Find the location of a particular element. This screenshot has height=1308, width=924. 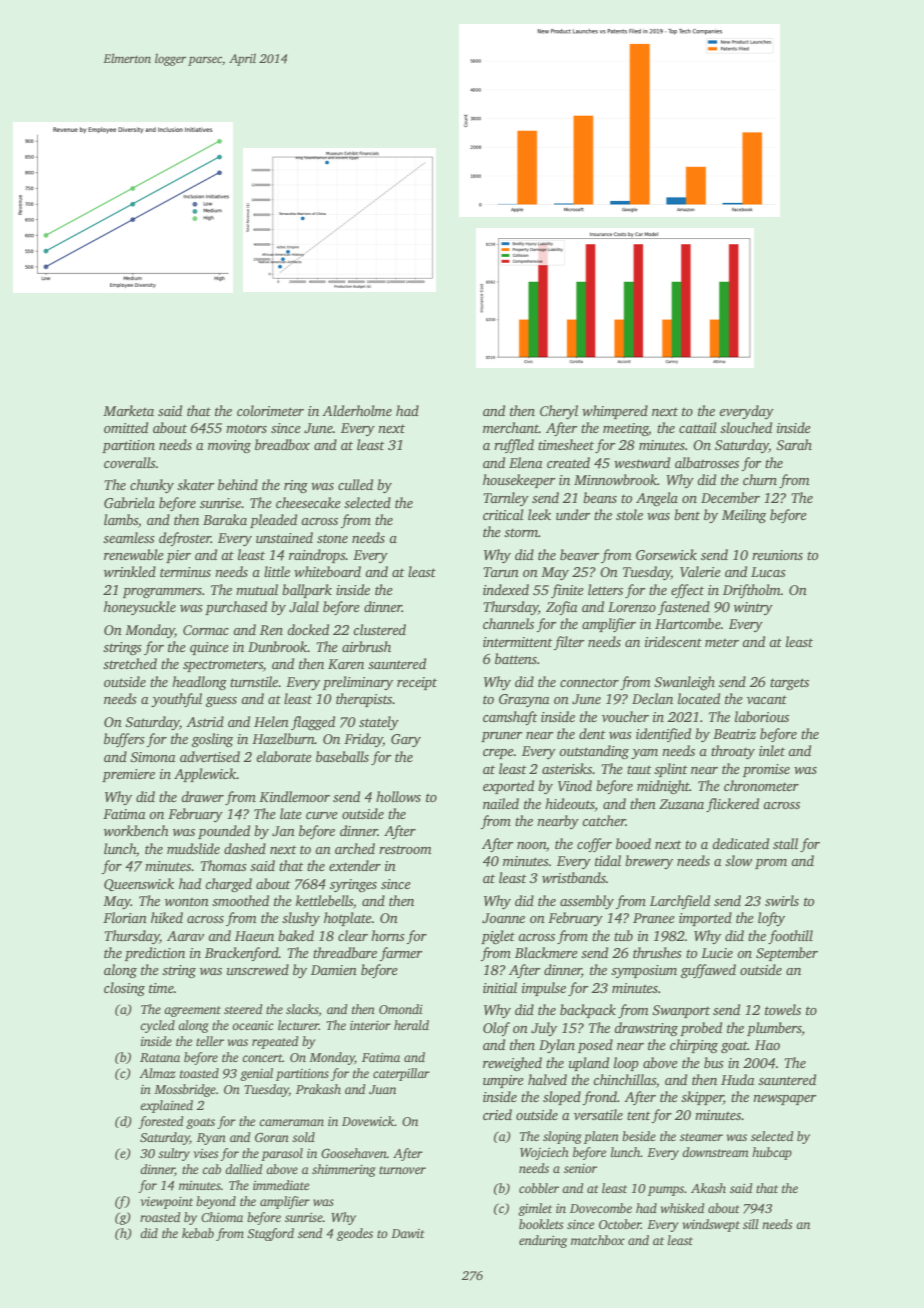

arched is located at coordinates (355, 848).
